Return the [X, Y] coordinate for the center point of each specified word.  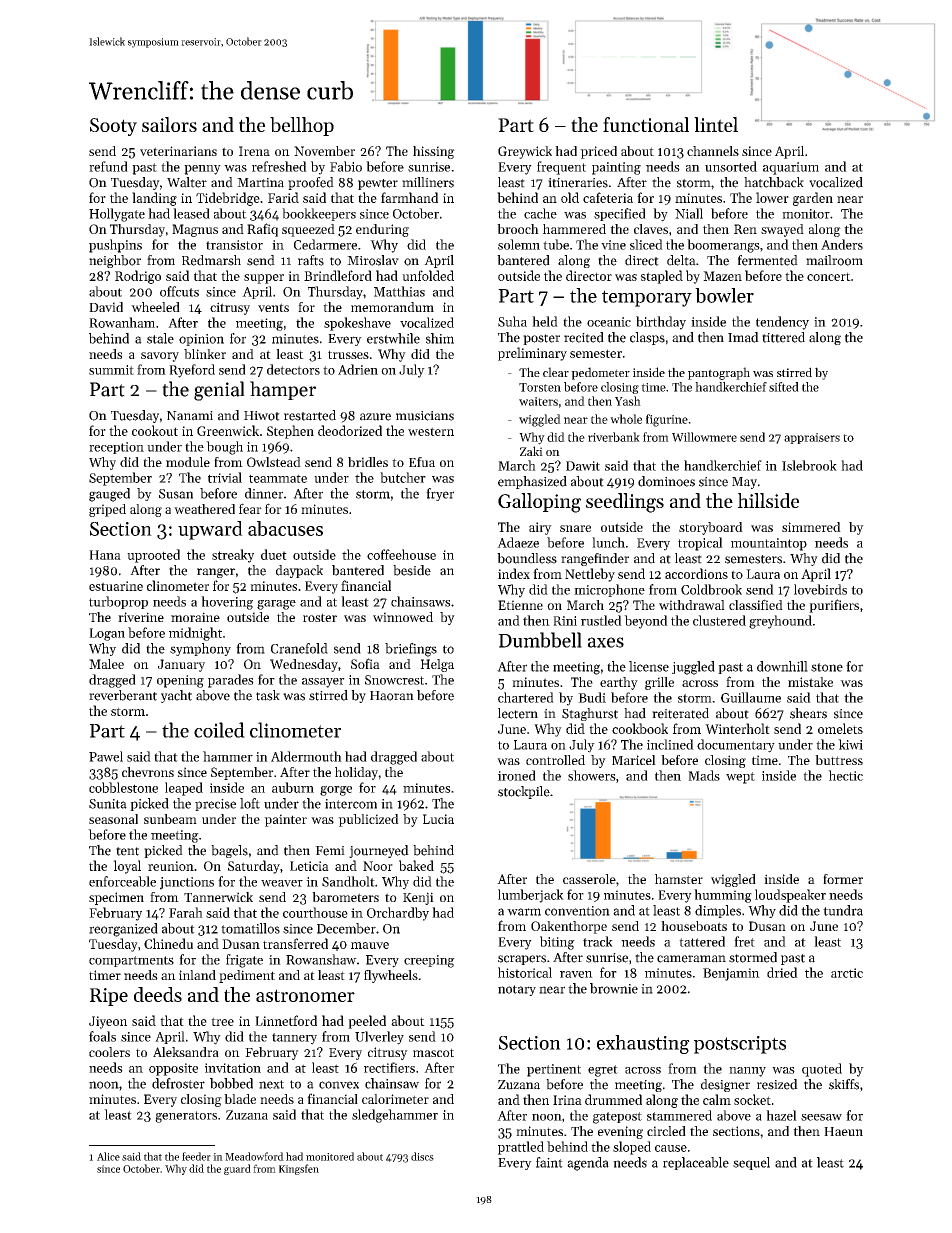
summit [111, 370]
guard [237, 1169]
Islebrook [809, 465]
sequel [751, 1163]
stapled [662, 277]
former [843, 879]
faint [549, 1162]
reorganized [123, 930]
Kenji [418, 898]
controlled [555, 760]
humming [723, 896]
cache [540, 213]
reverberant [123, 695]
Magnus [195, 230]
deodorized [350, 430]
